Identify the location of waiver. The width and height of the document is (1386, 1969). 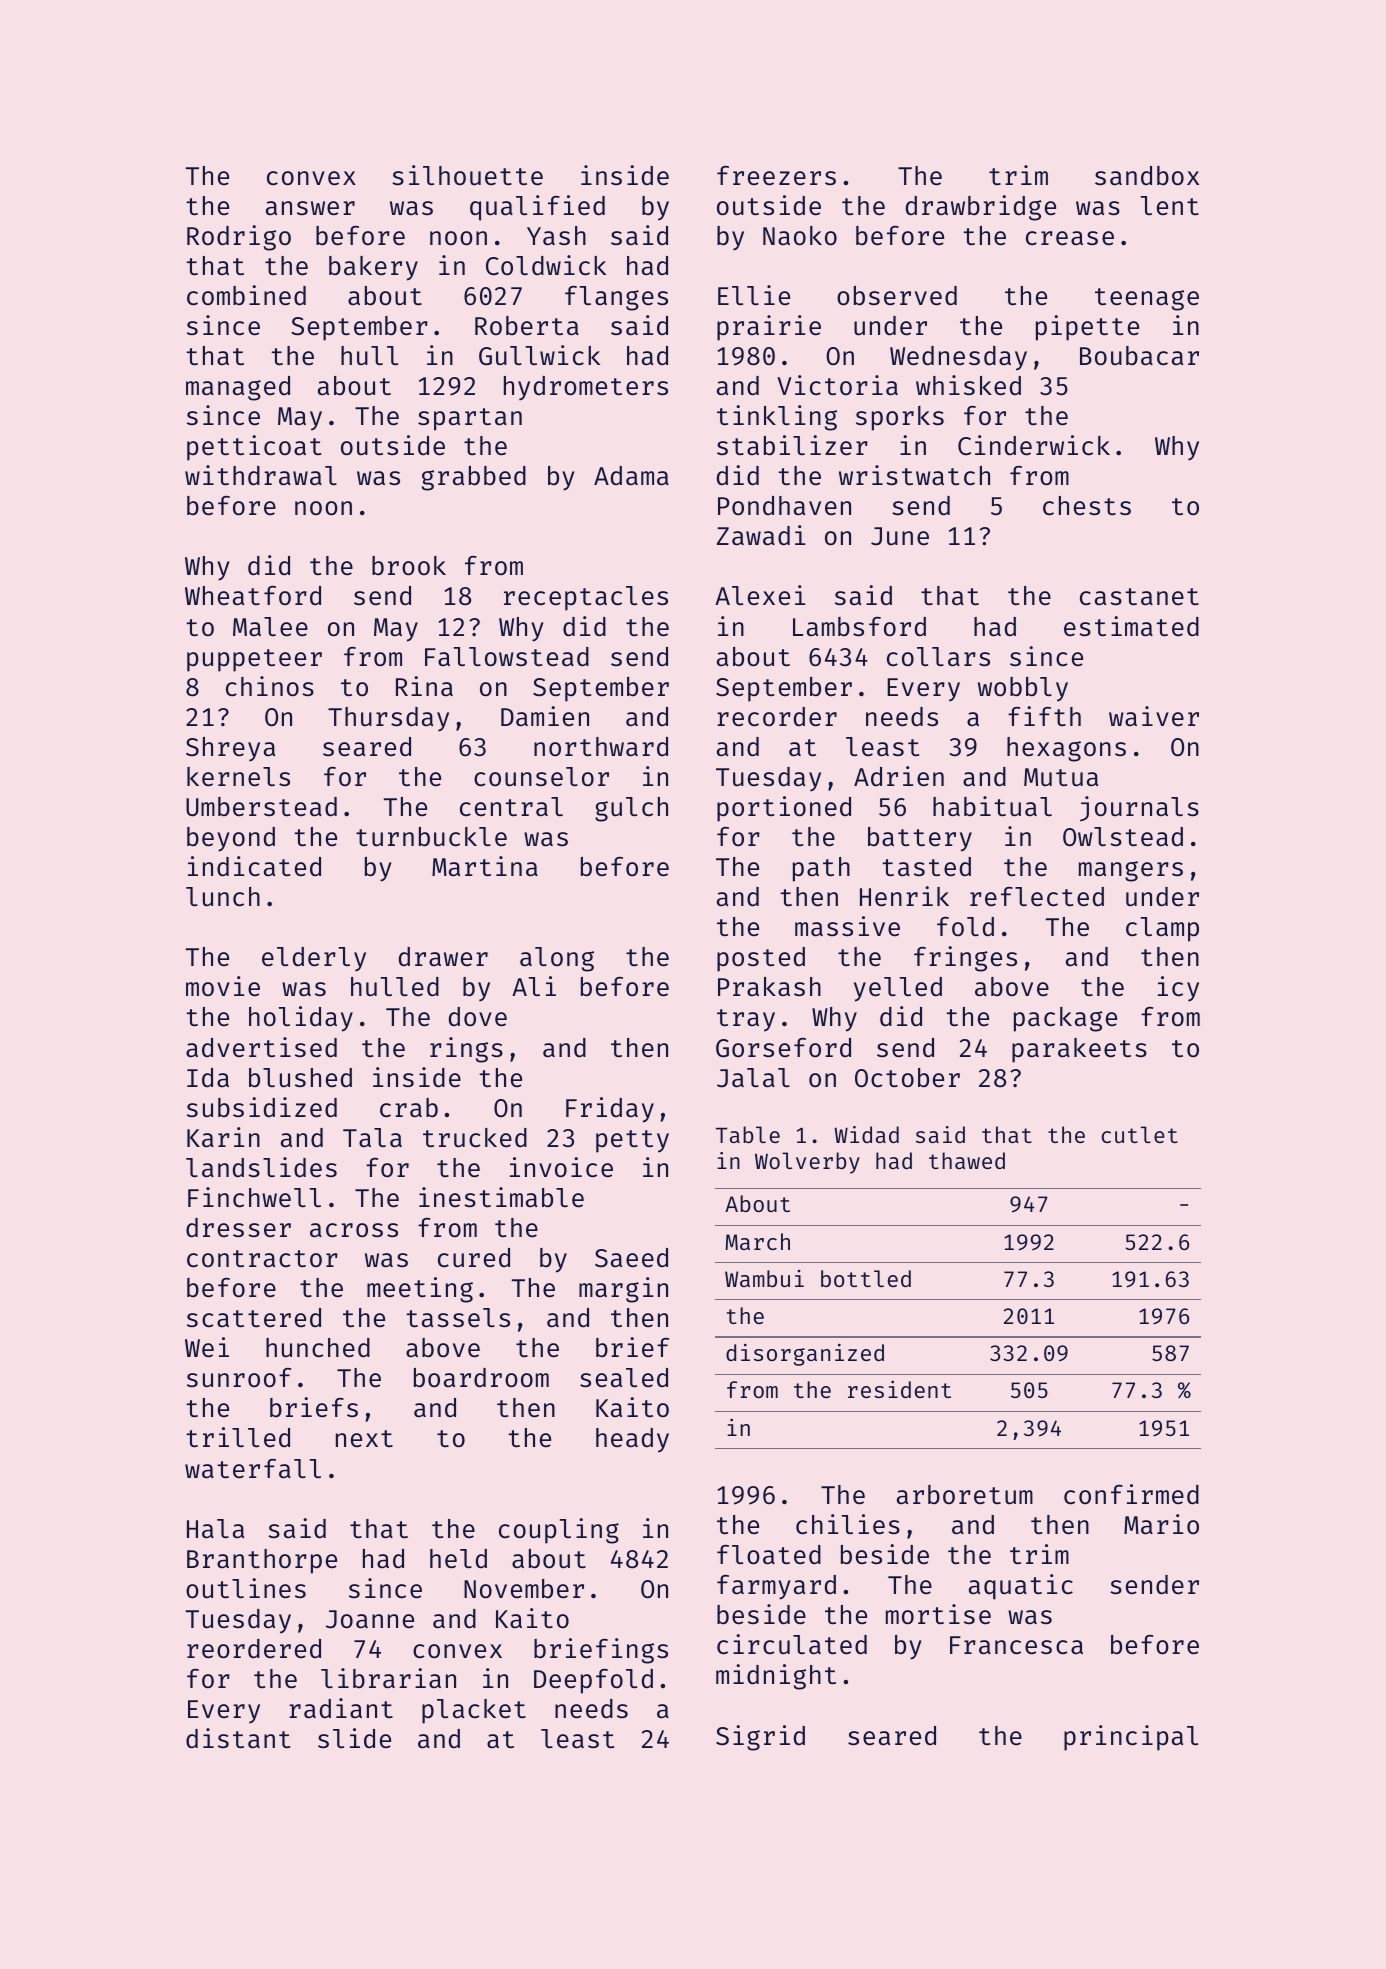
(1154, 716).
